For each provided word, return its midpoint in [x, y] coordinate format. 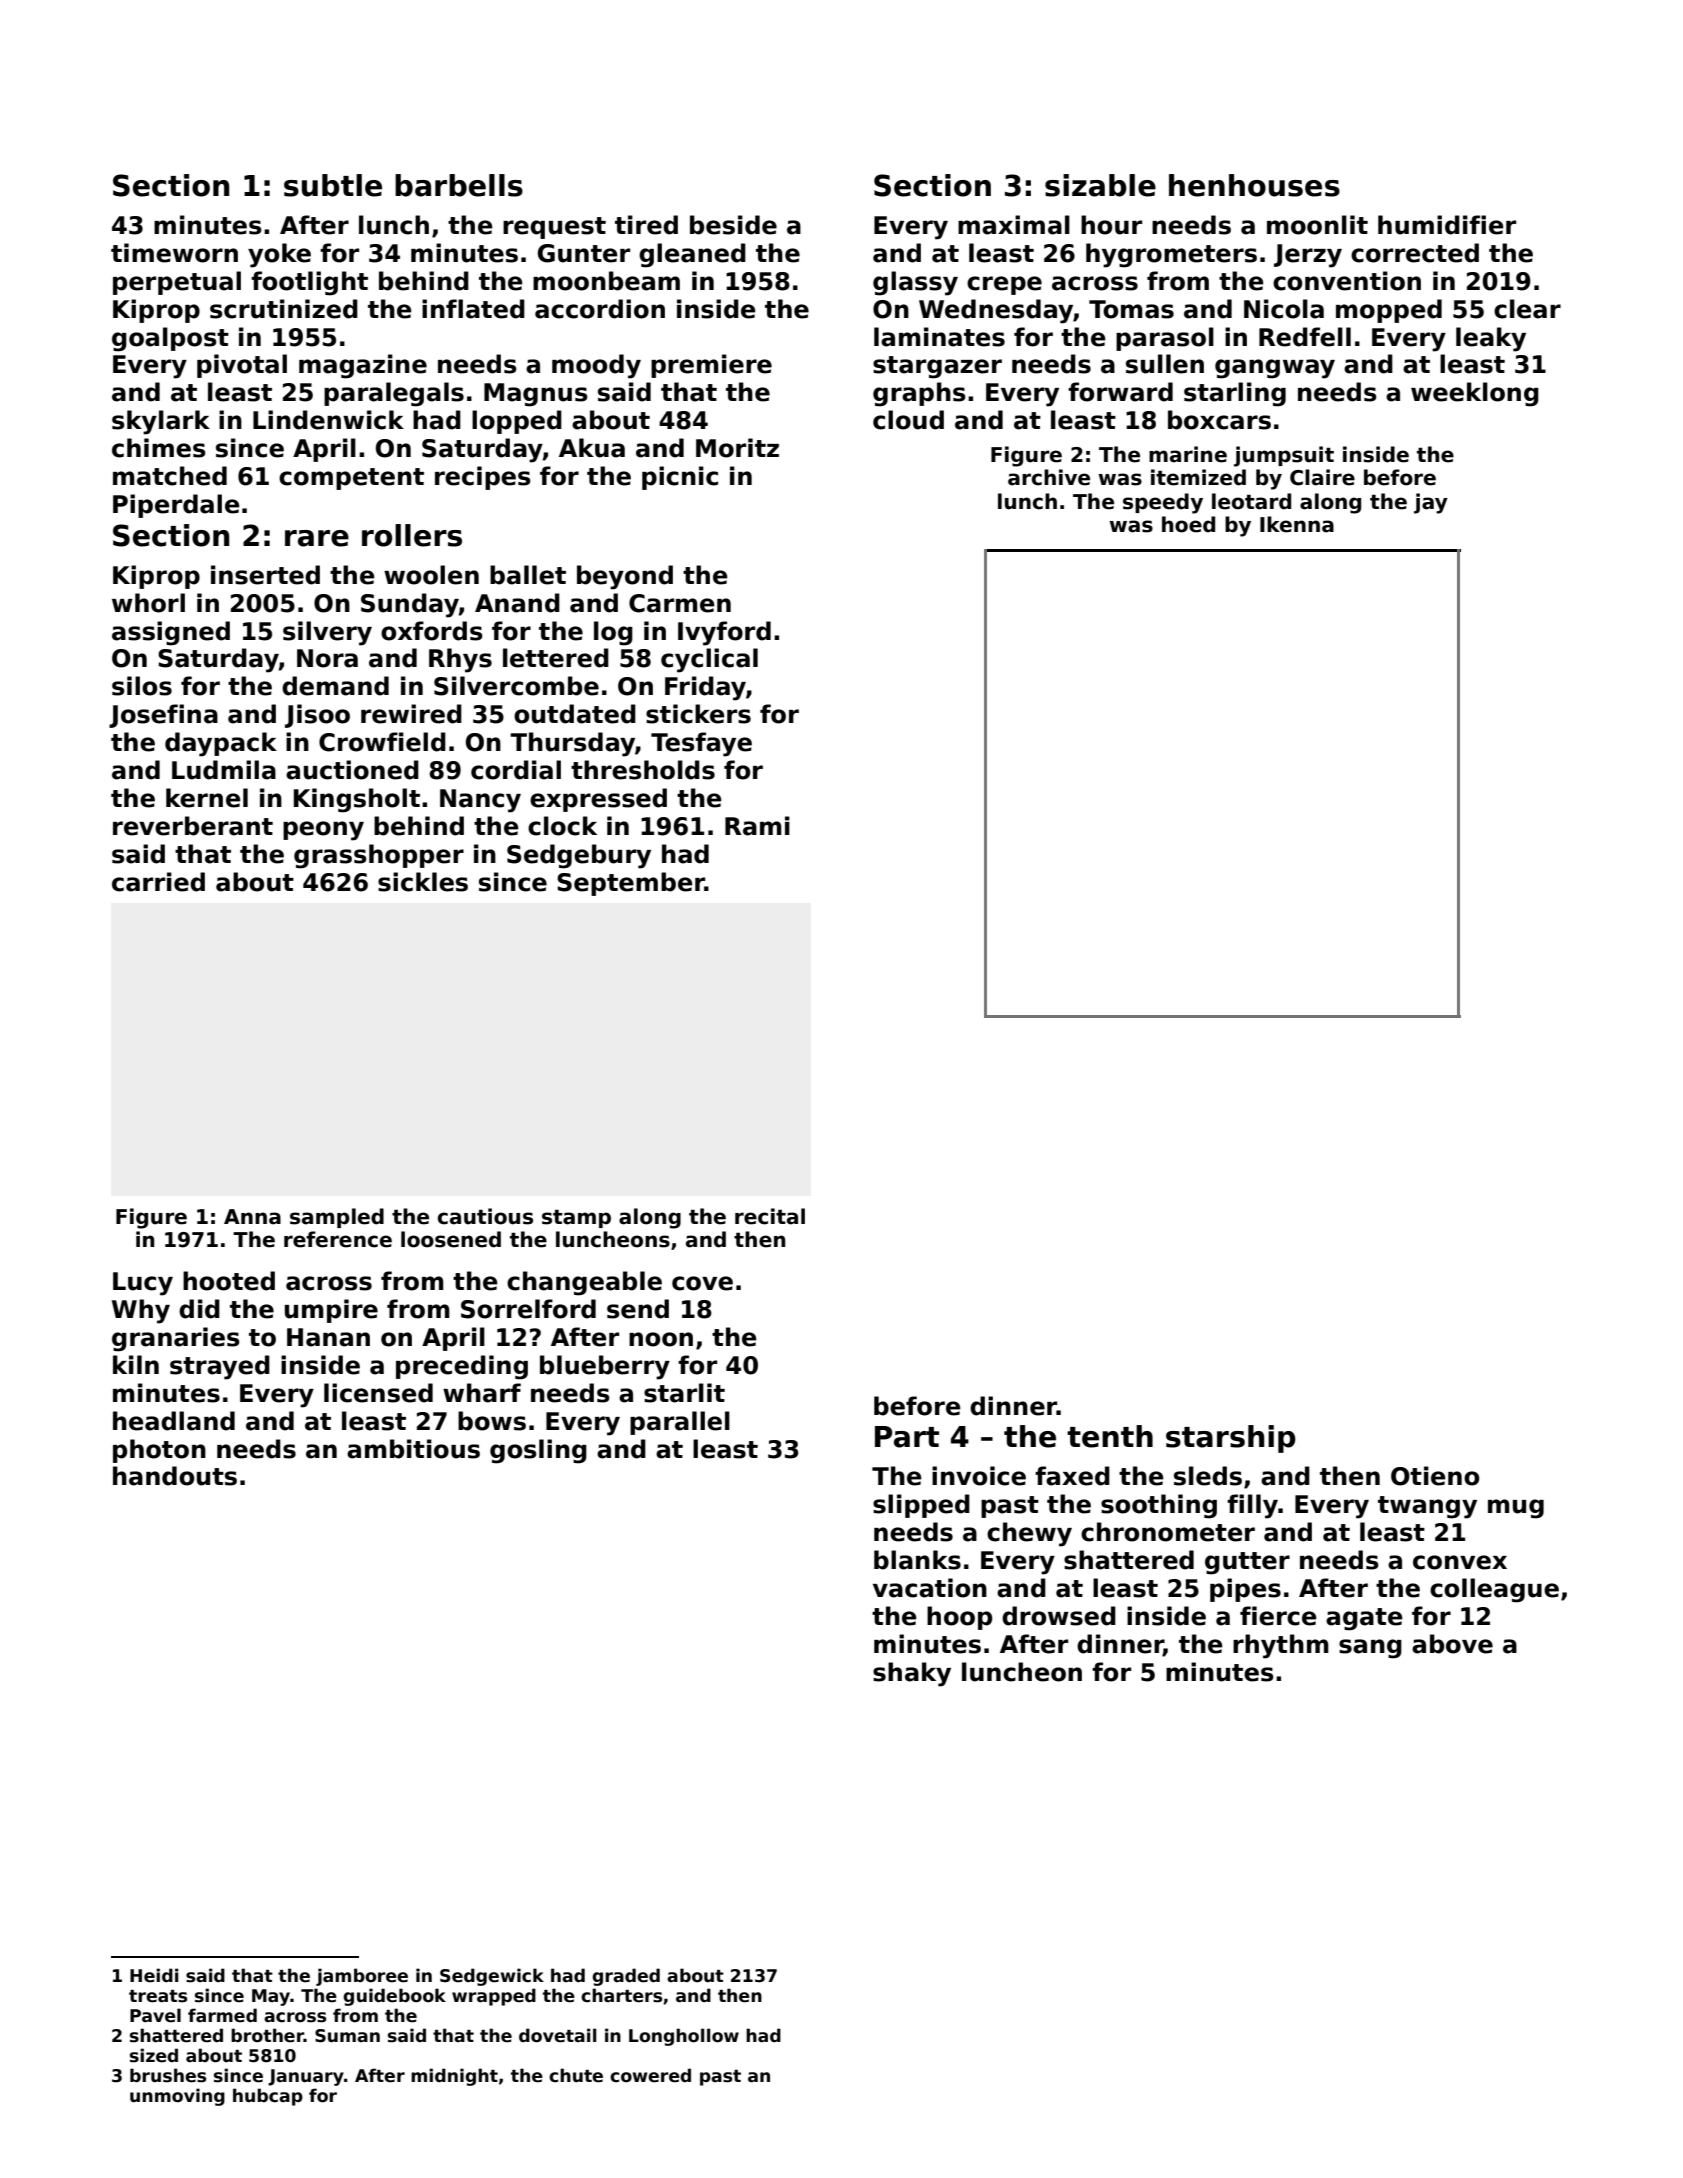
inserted [265, 575]
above [1452, 1644]
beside [733, 225]
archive [1049, 477]
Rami [757, 826]
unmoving [177, 2097]
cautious [485, 1216]
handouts [175, 1476]
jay [1431, 503]
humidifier [1447, 225]
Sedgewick [492, 1977]
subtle [333, 185]
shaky [912, 1674]
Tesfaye [701, 744]
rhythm [1281, 1646]
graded [626, 1977]
